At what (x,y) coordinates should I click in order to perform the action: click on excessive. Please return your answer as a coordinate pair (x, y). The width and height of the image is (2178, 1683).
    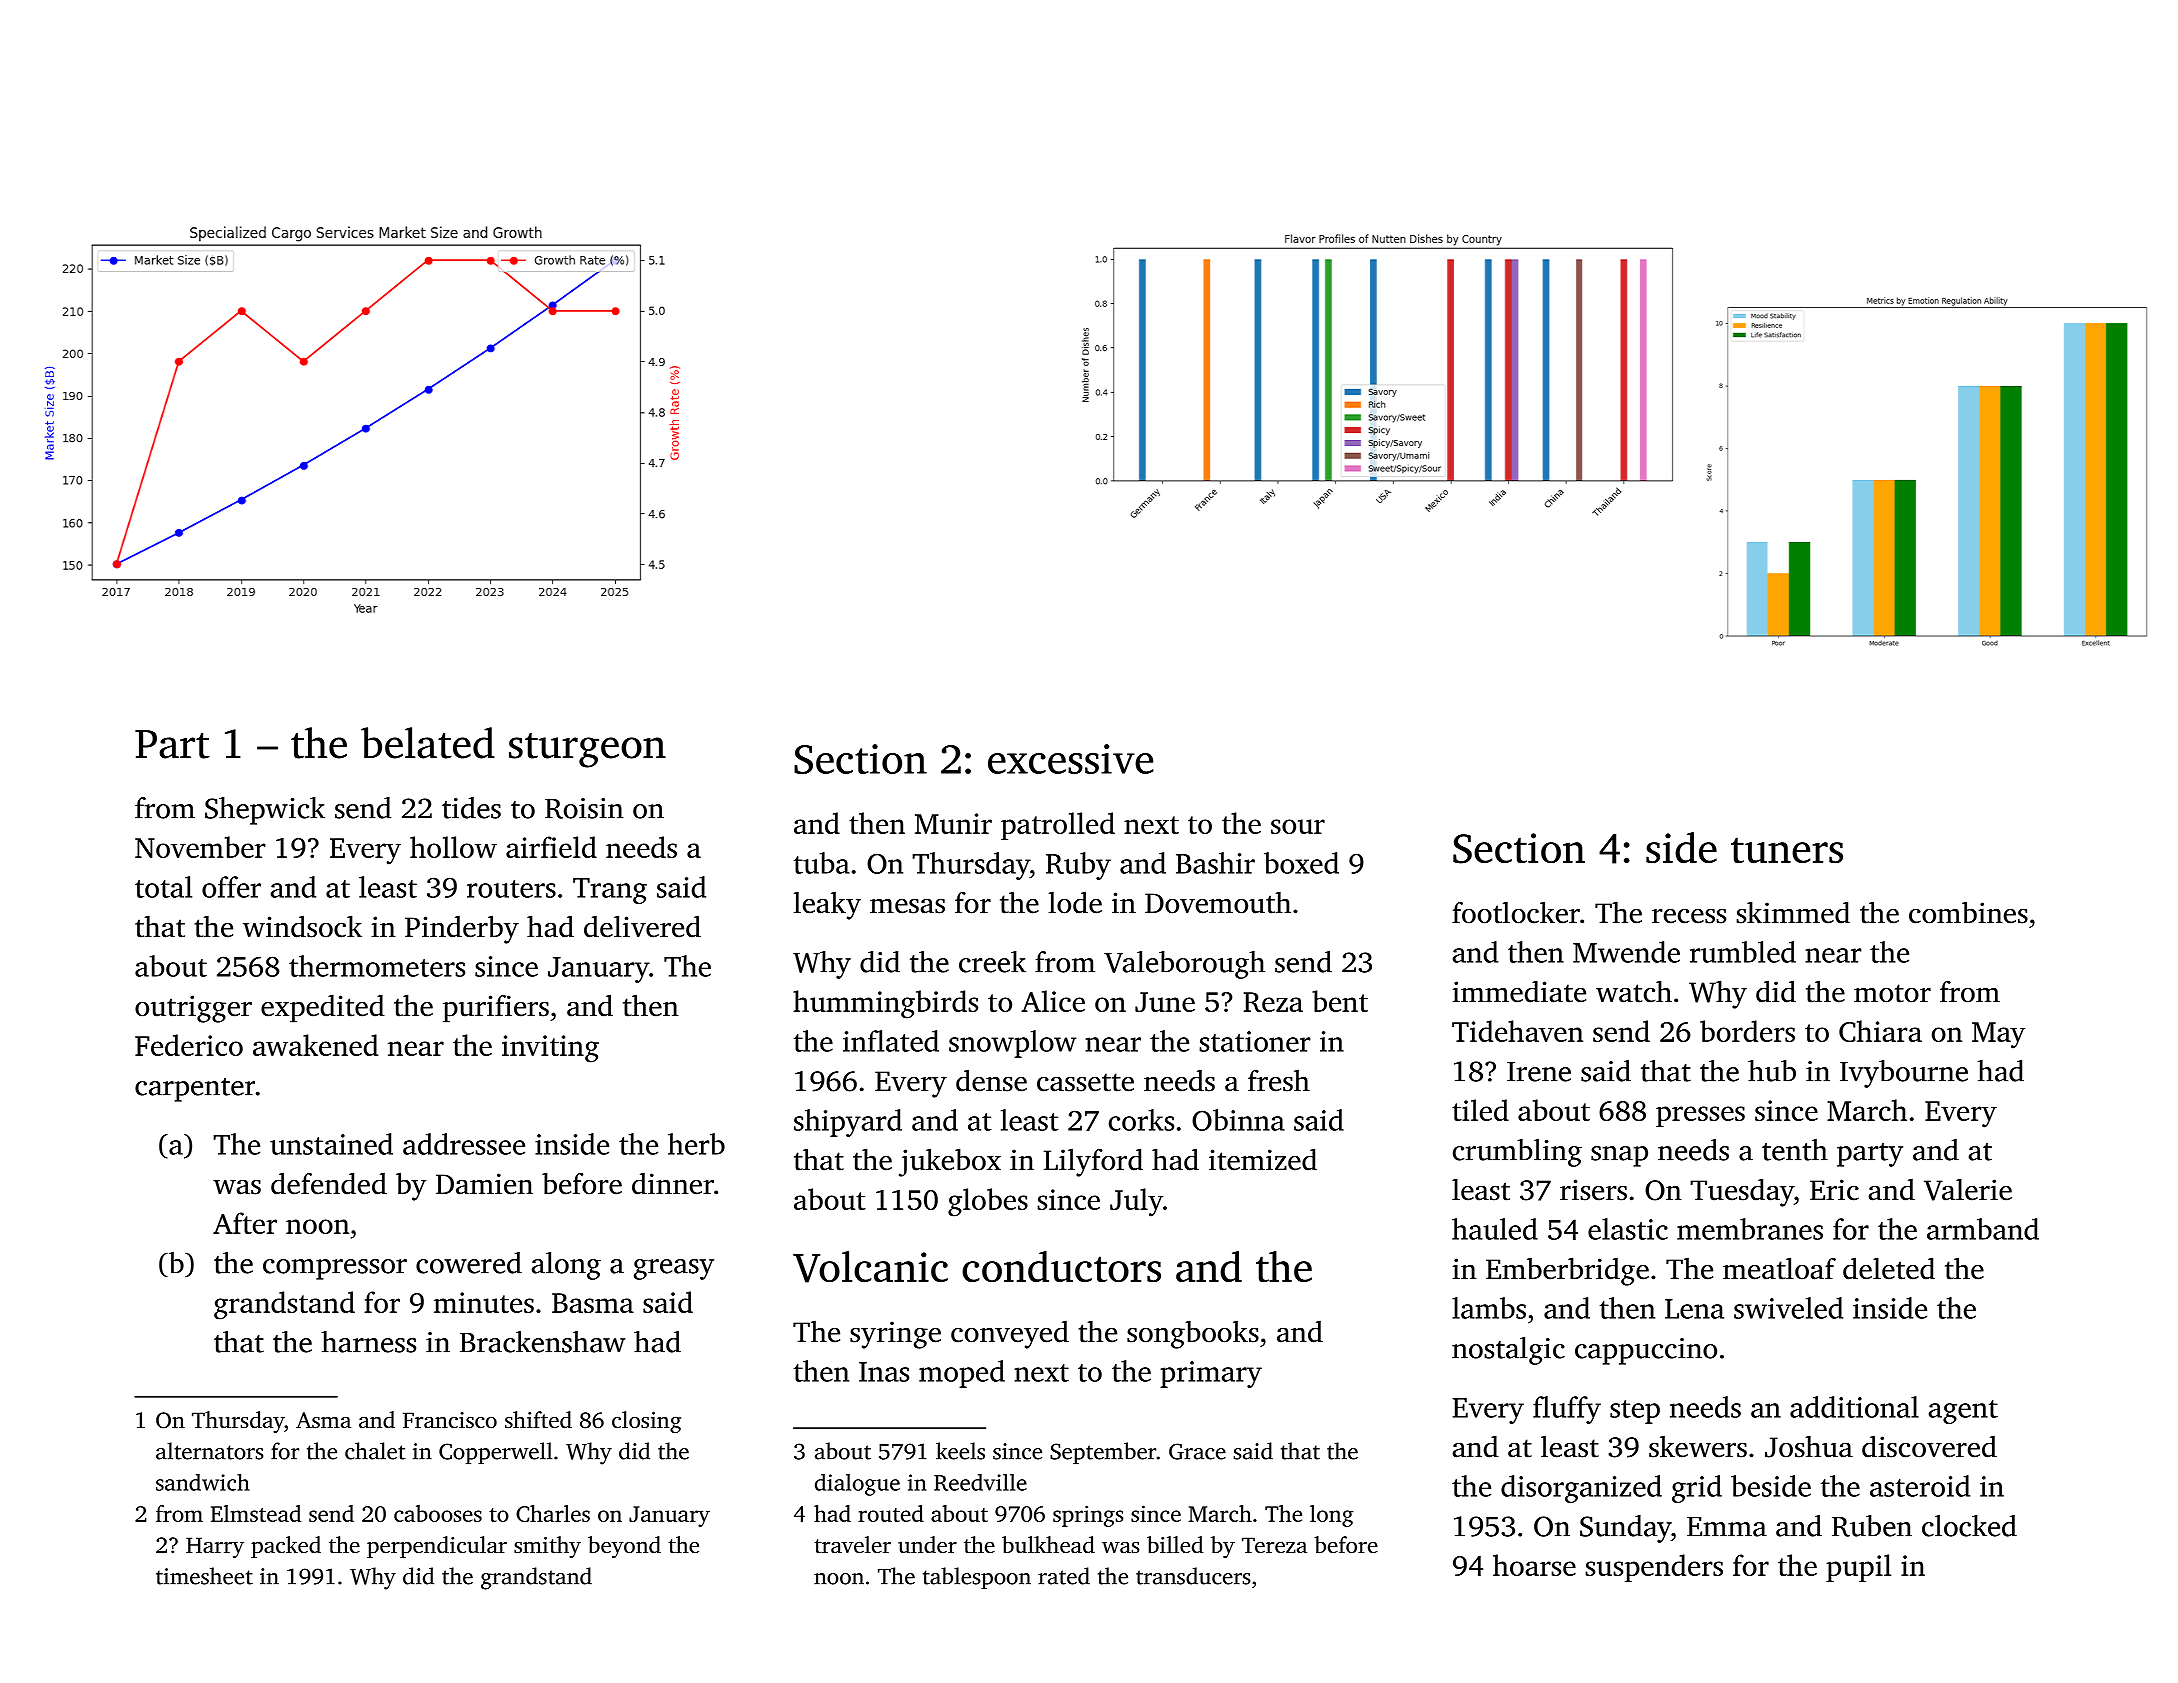
    Looking at the image, I should click on (1070, 759).
